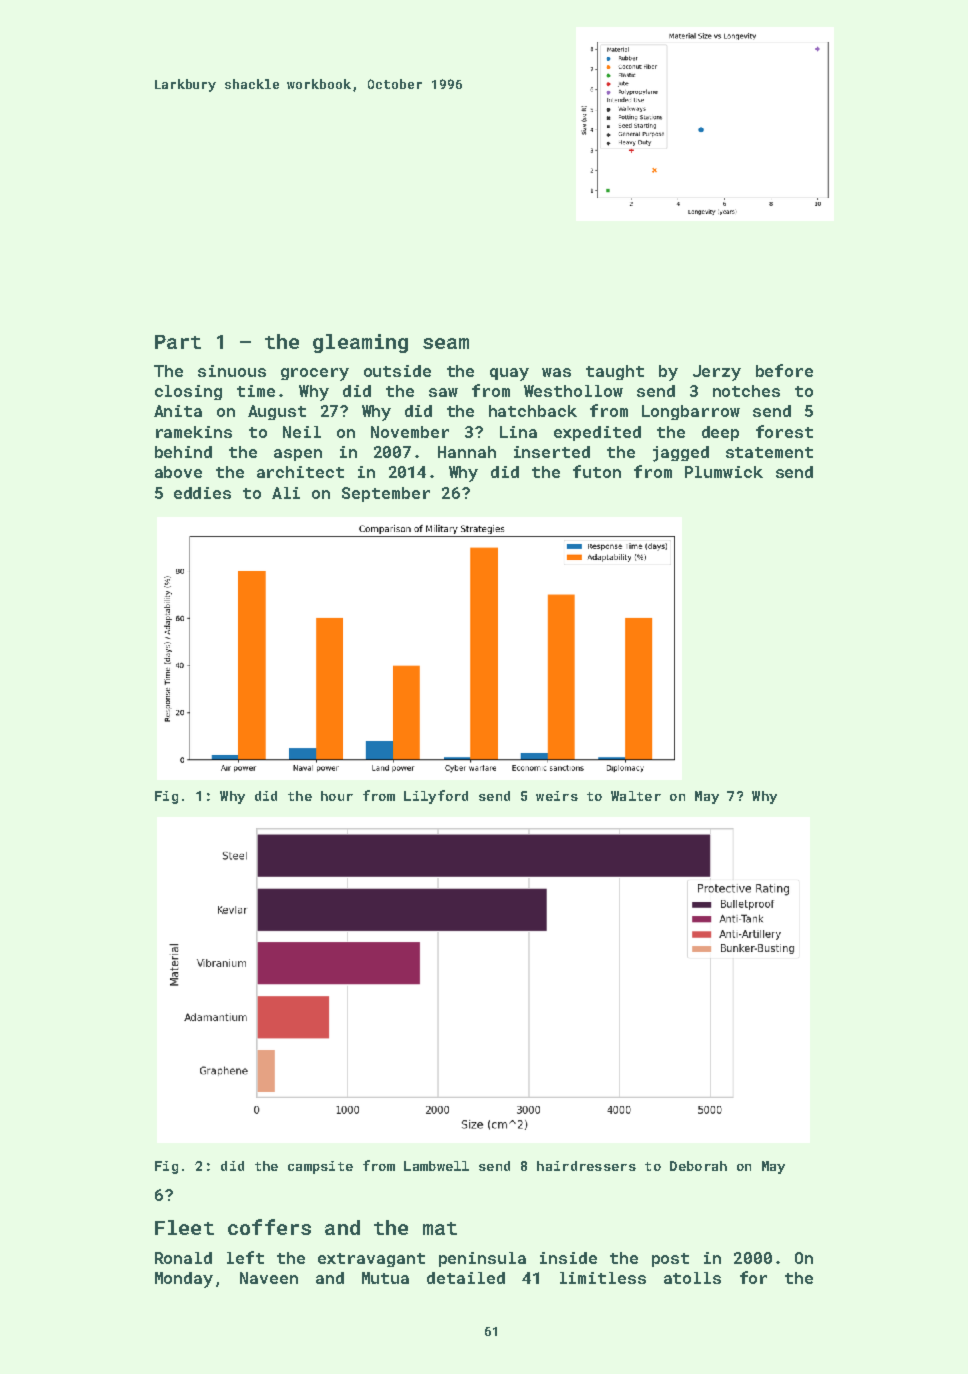  I want to click on coffers, so click(269, 1227).
